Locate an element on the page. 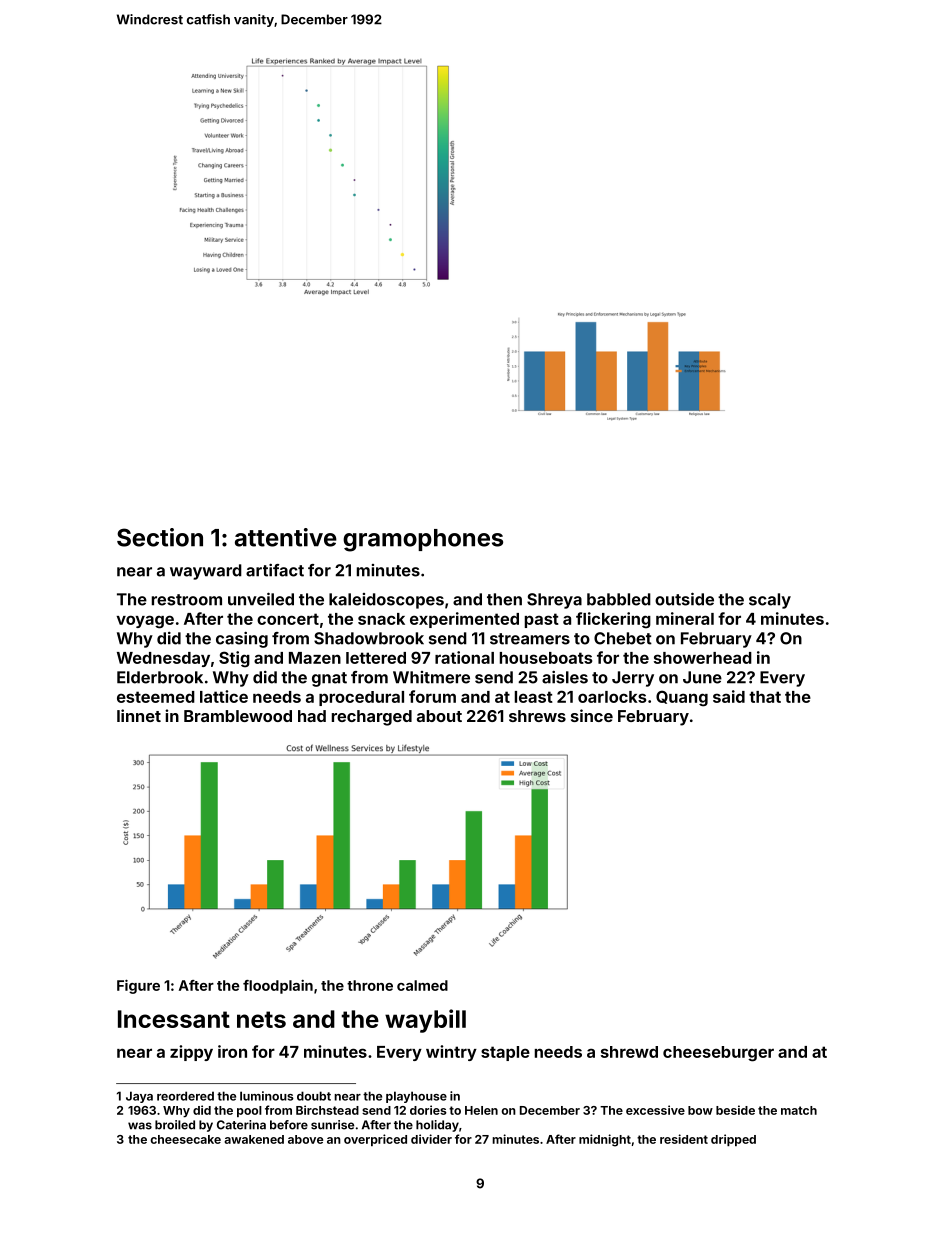 Image resolution: width=952 pixels, height=1233 pixels. gramophones is located at coordinates (423, 540).
